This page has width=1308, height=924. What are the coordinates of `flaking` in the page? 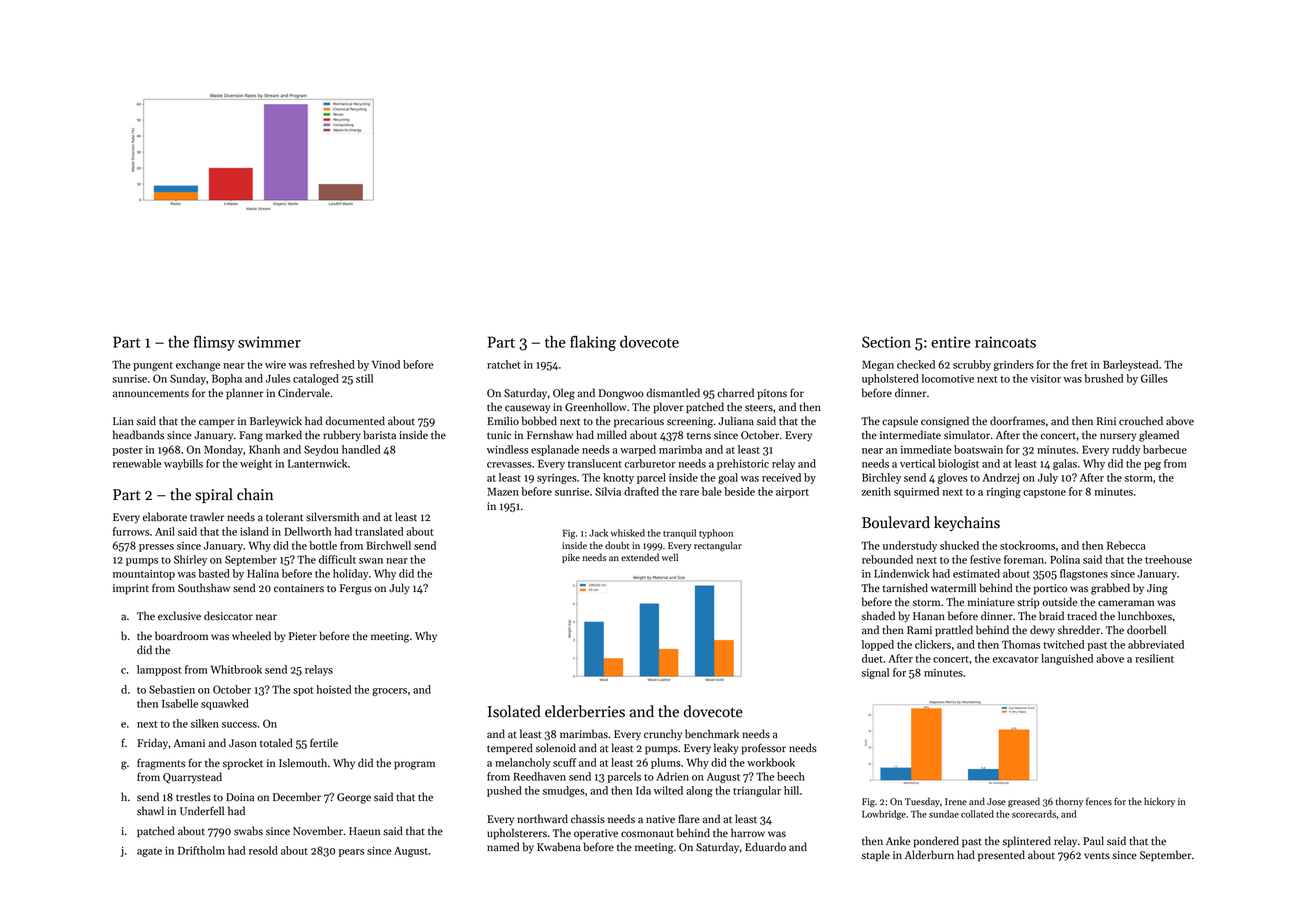 It's located at (593, 343).
